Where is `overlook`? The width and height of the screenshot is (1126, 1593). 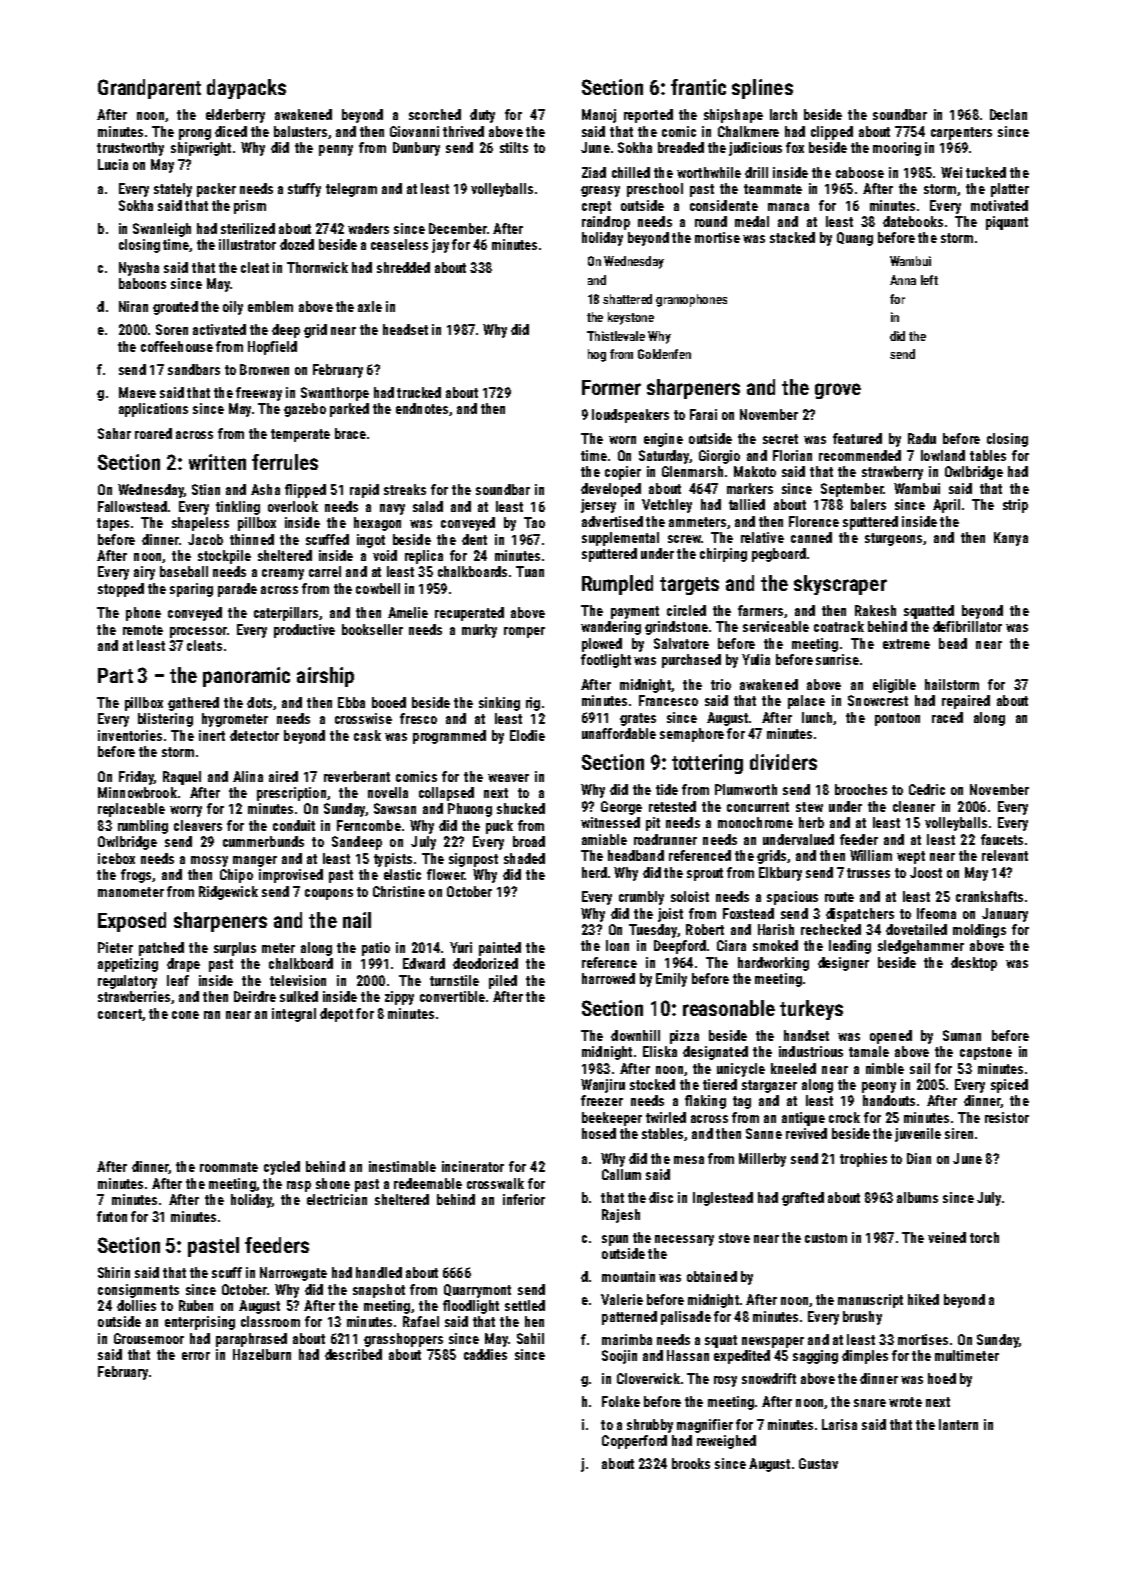 overlook is located at coordinates (293, 506).
